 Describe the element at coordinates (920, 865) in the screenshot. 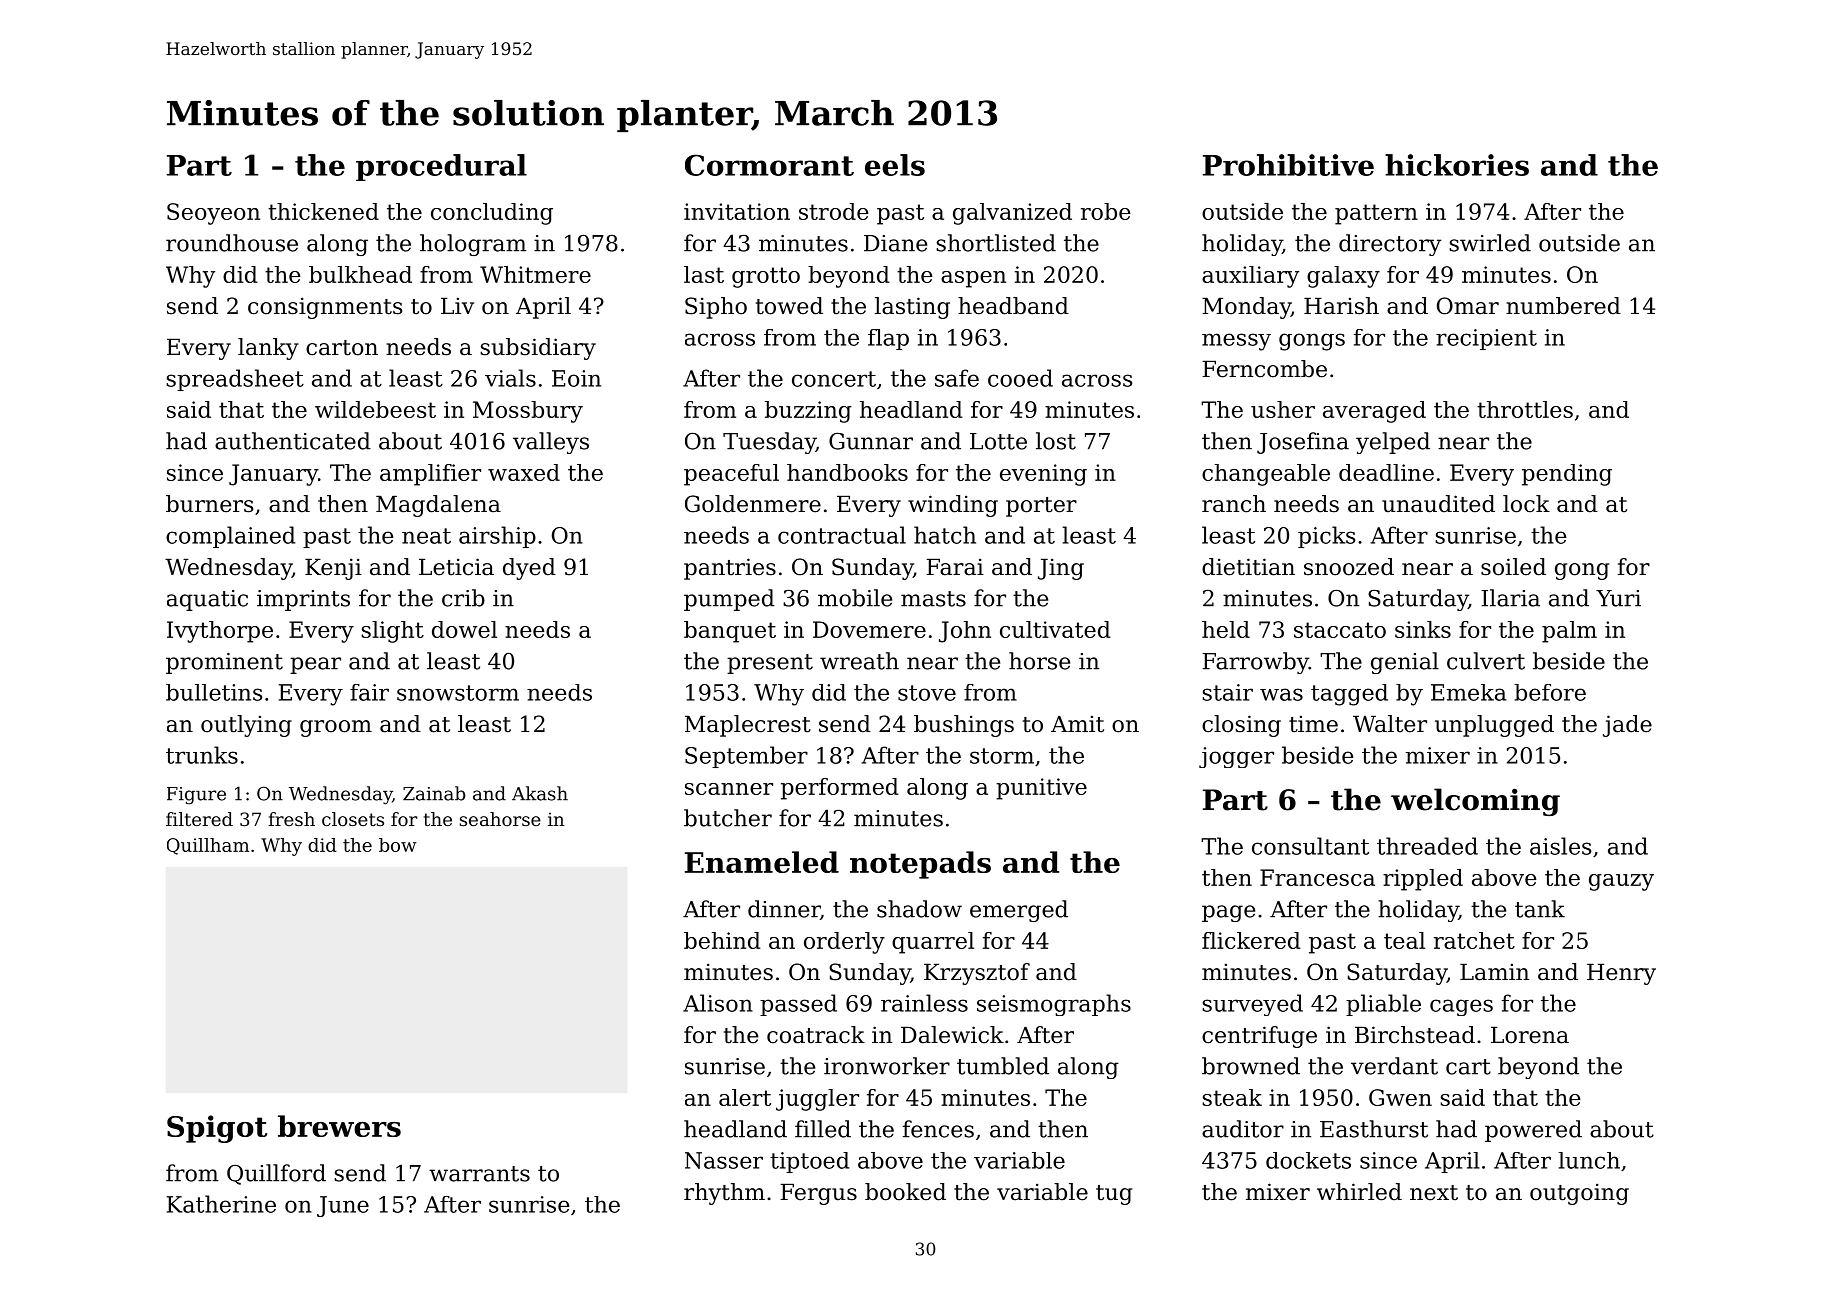

I see `notepads` at that location.
